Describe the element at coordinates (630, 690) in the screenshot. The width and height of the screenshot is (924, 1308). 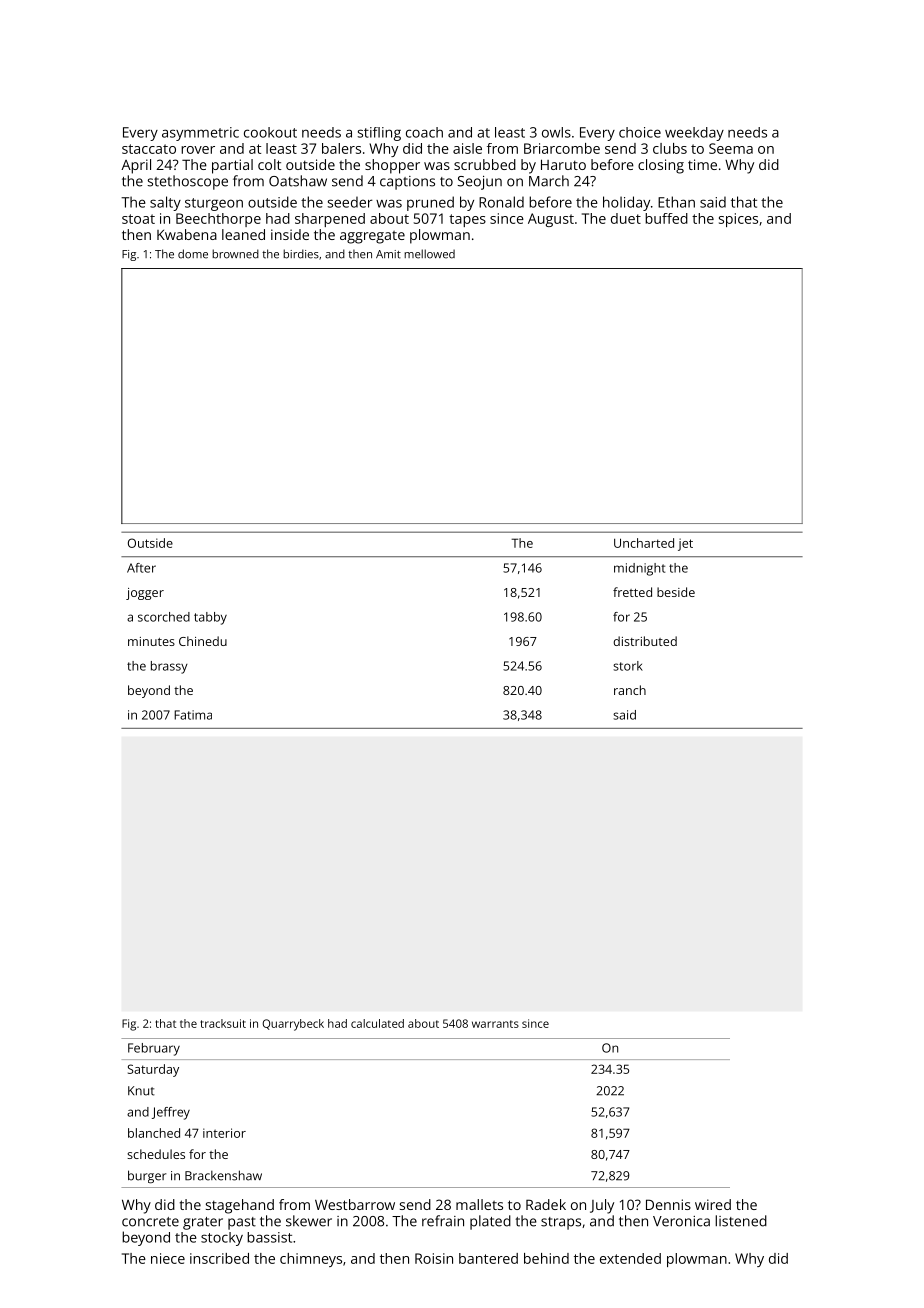
I see `ranch` at that location.
